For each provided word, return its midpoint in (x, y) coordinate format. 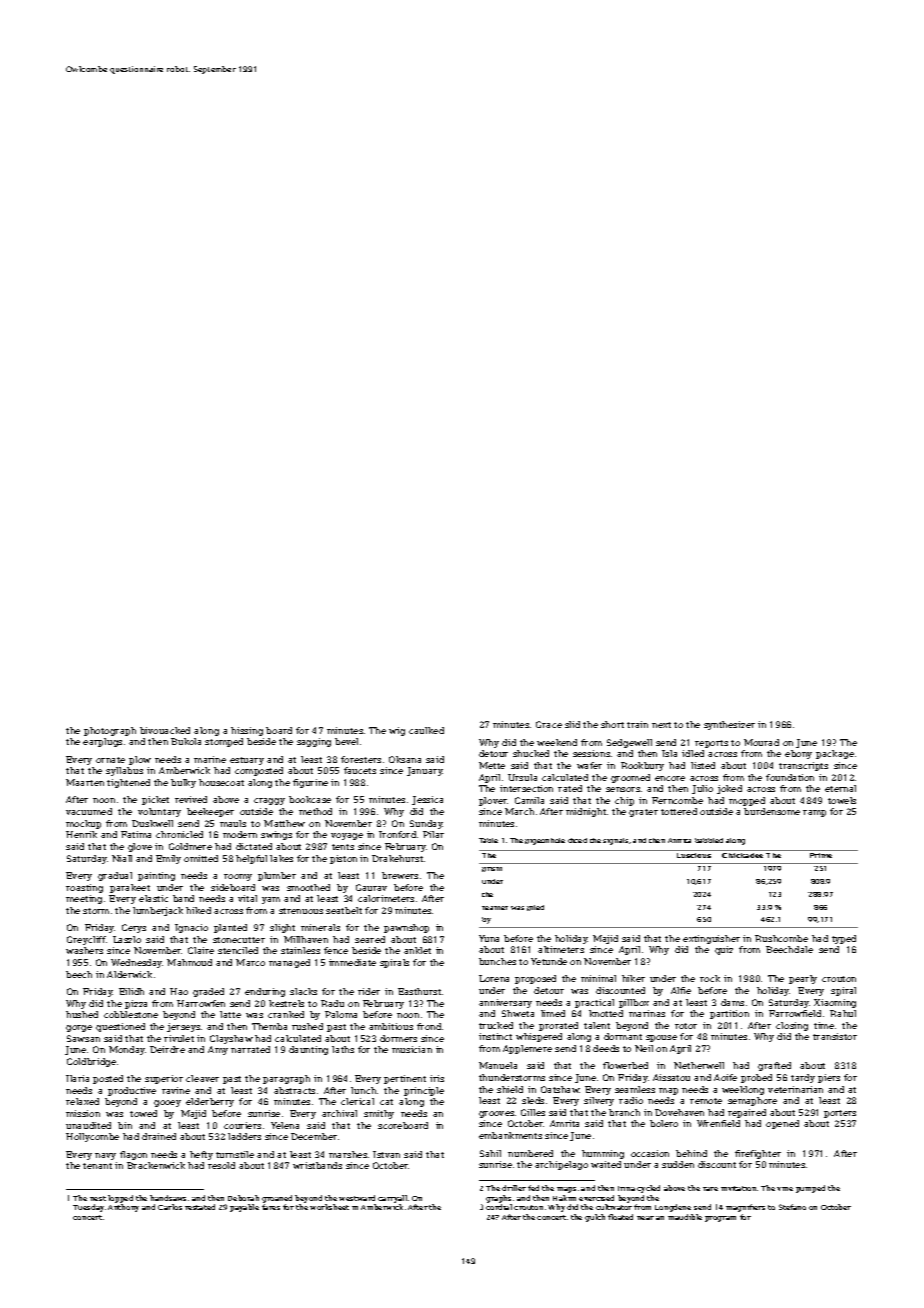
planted (230, 928)
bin (125, 1125)
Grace (549, 724)
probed (756, 1078)
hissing (247, 731)
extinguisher (711, 939)
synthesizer (729, 725)
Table (488, 840)
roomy (238, 877)
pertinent (405, 1079)
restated (200, 1207)
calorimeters (386, 898)
